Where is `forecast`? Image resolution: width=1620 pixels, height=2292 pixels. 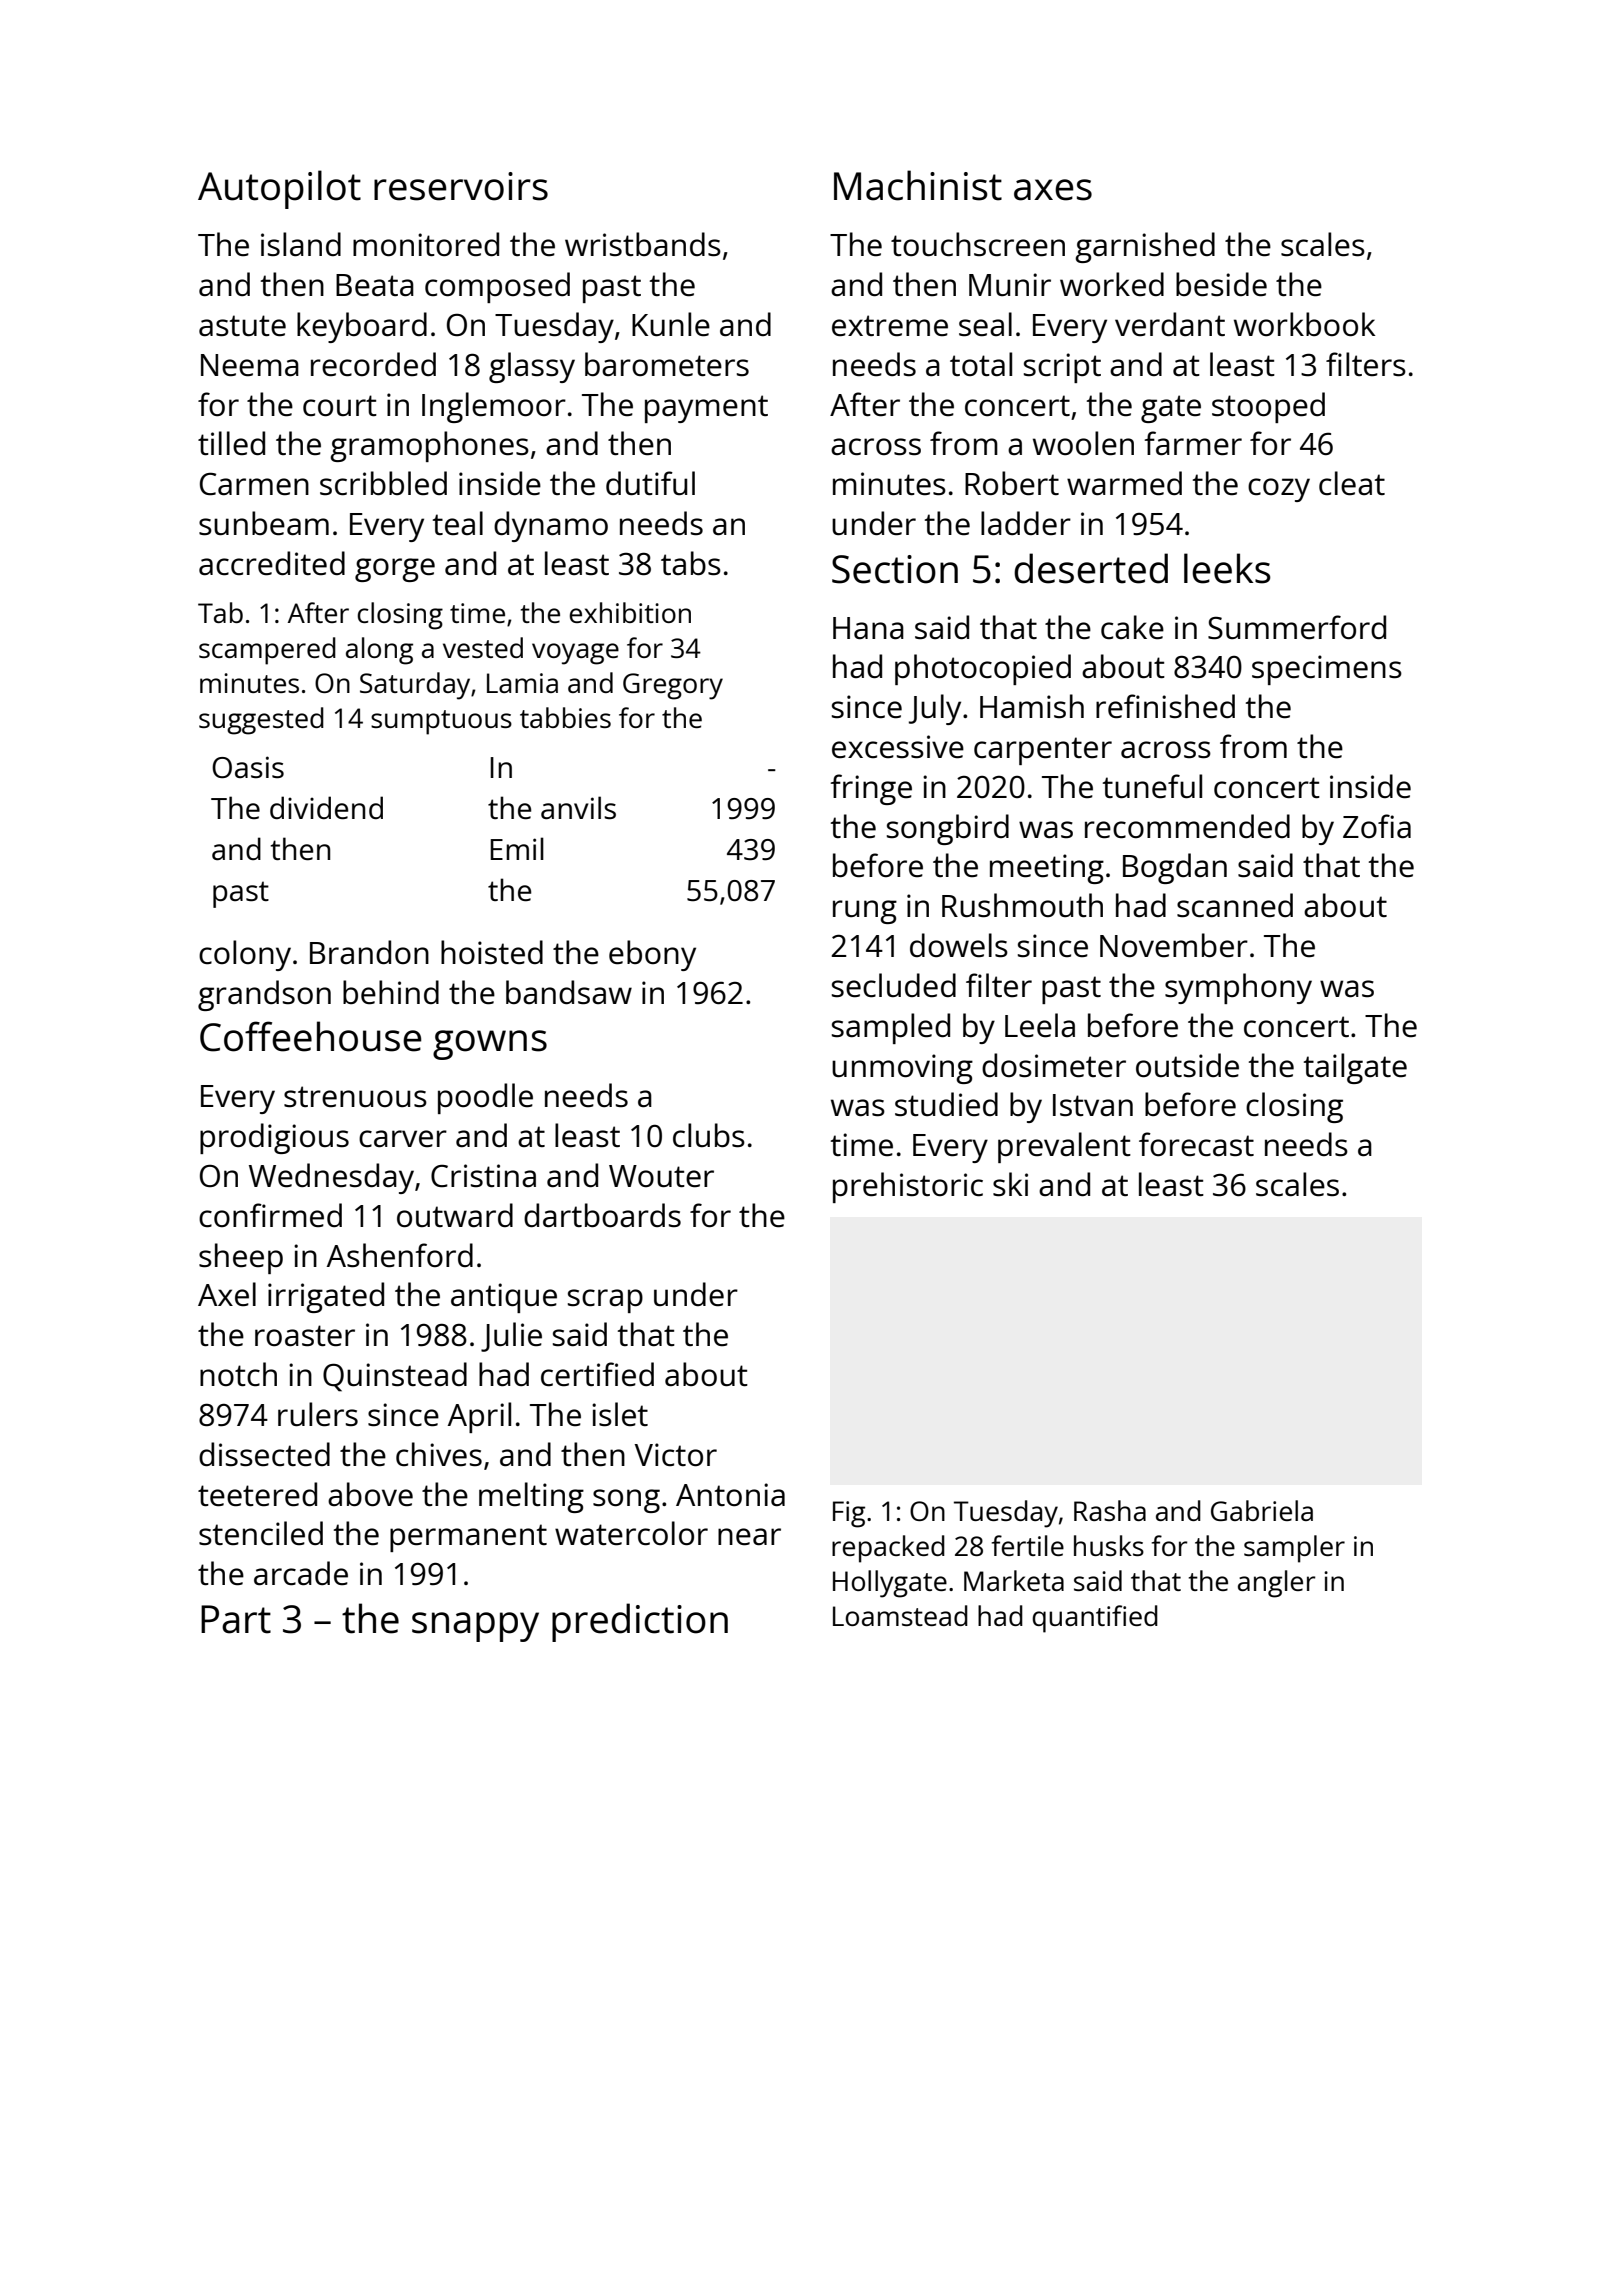 forecast is located at coordinates (1196, 1144).
